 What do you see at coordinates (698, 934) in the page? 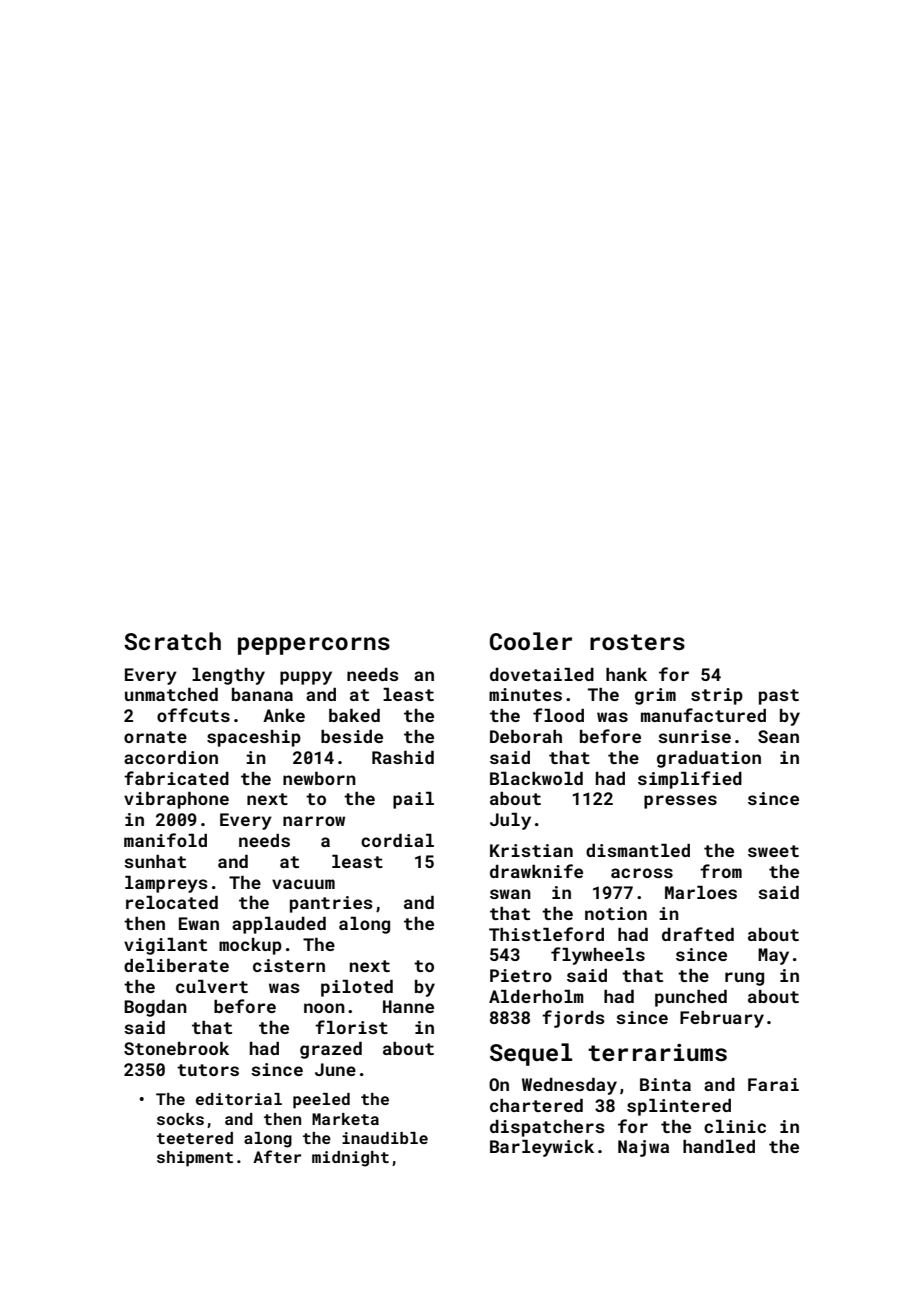
I see `drafted` at bounding box center [698, 934].
